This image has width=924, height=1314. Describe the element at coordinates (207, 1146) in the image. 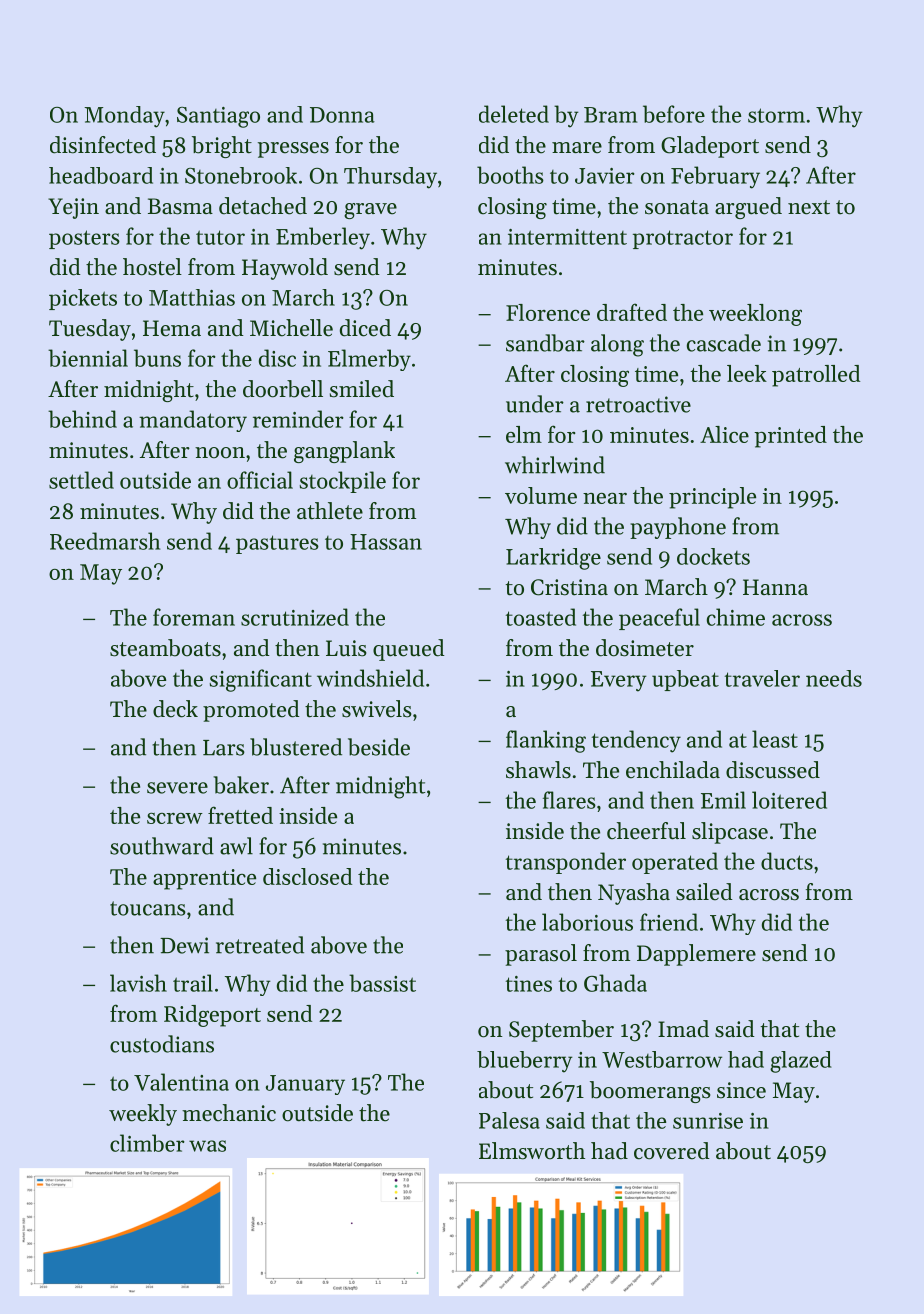

I see `was` at that location.
